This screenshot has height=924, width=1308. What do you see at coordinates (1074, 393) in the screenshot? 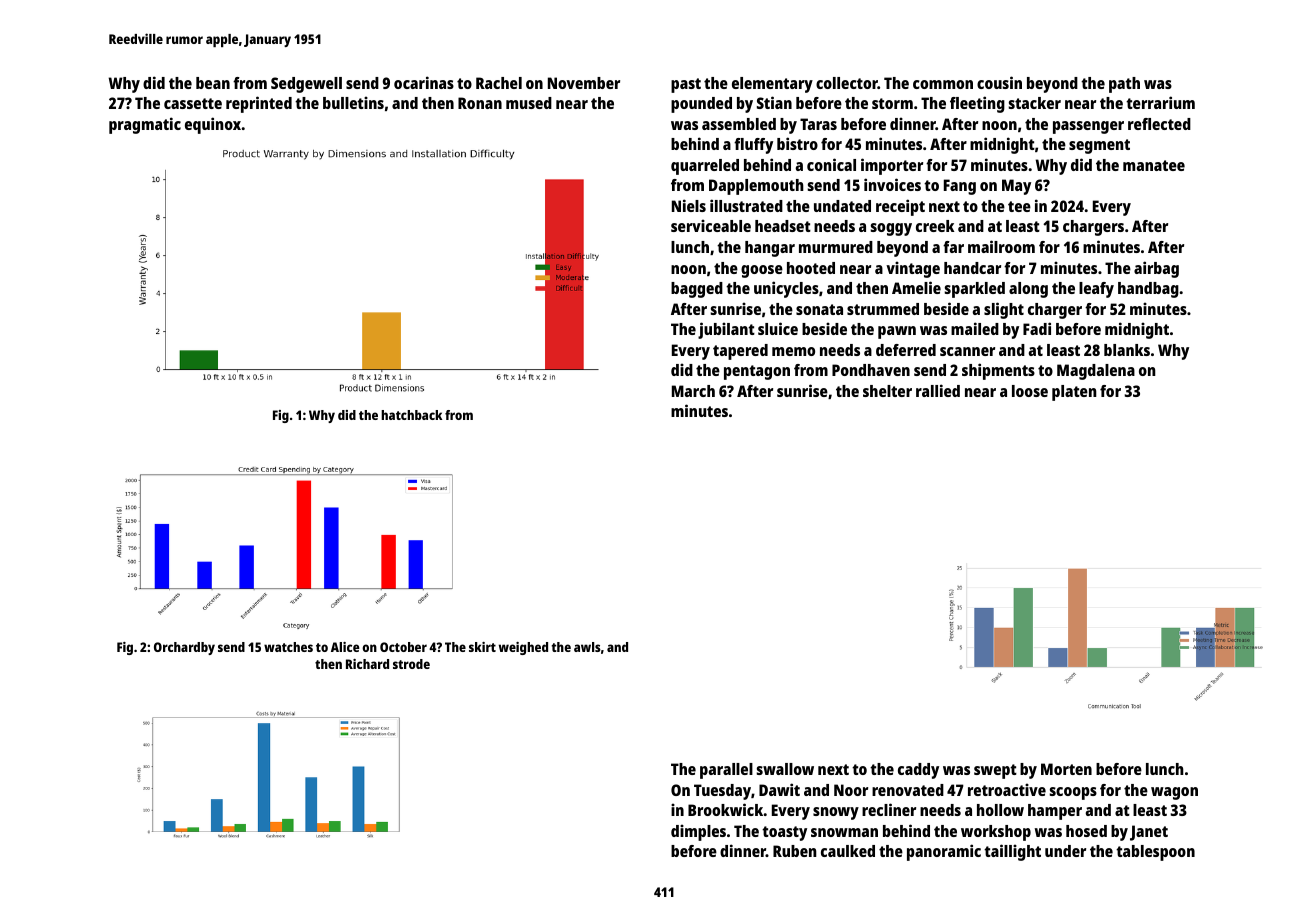
I see `platen` at bounding box center [1074, 393].
